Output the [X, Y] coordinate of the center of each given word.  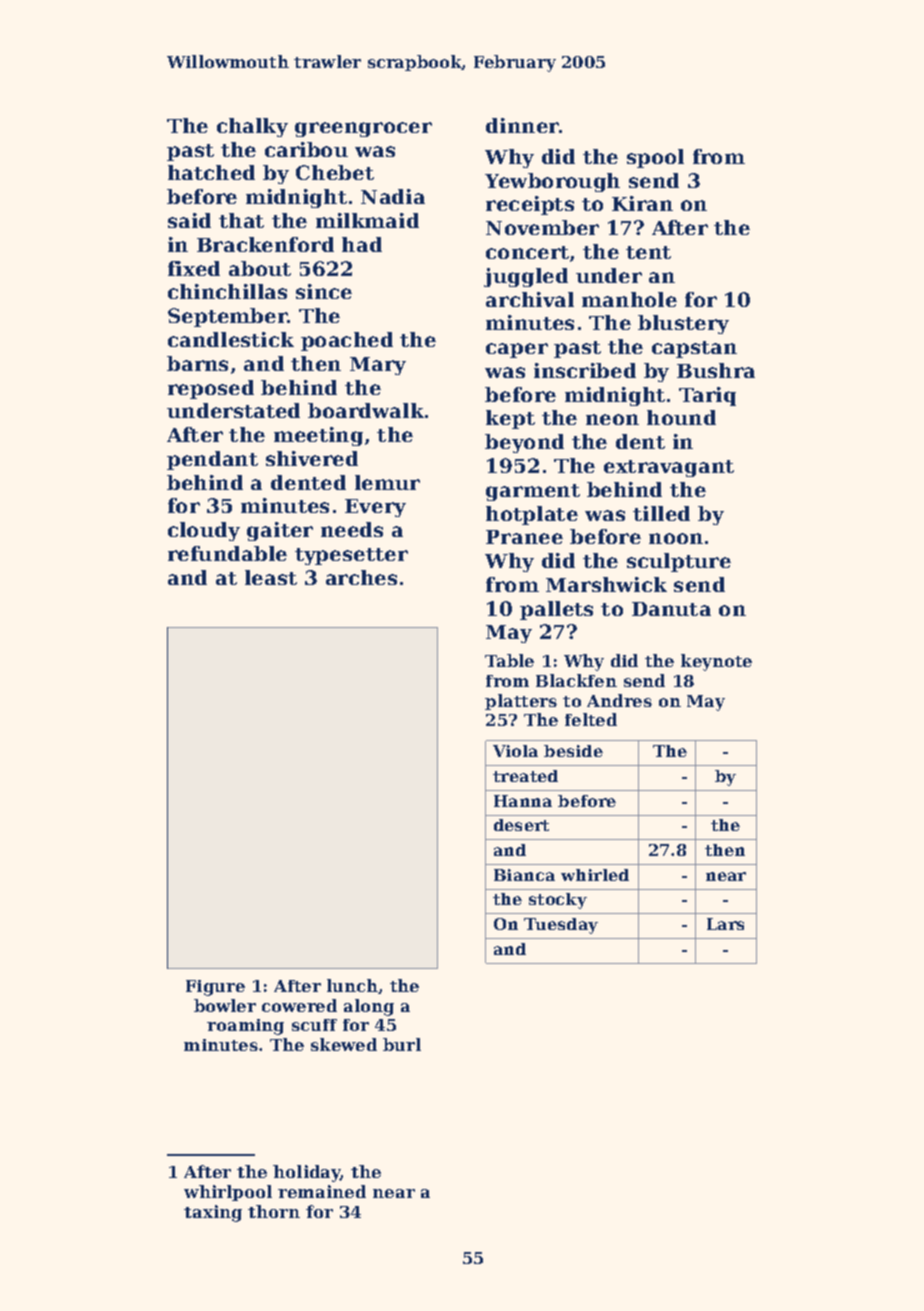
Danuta [671, 609]
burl [402, 1044]
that [241, 220]
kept [510, 419]
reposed [211, 389]
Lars [725, 924]
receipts [530, 205]
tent [648, 252]
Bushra [716, 370]
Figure [215, 988]
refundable [227, 553]
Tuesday [561, 926]
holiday [307, 1173]
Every [375, 508]
